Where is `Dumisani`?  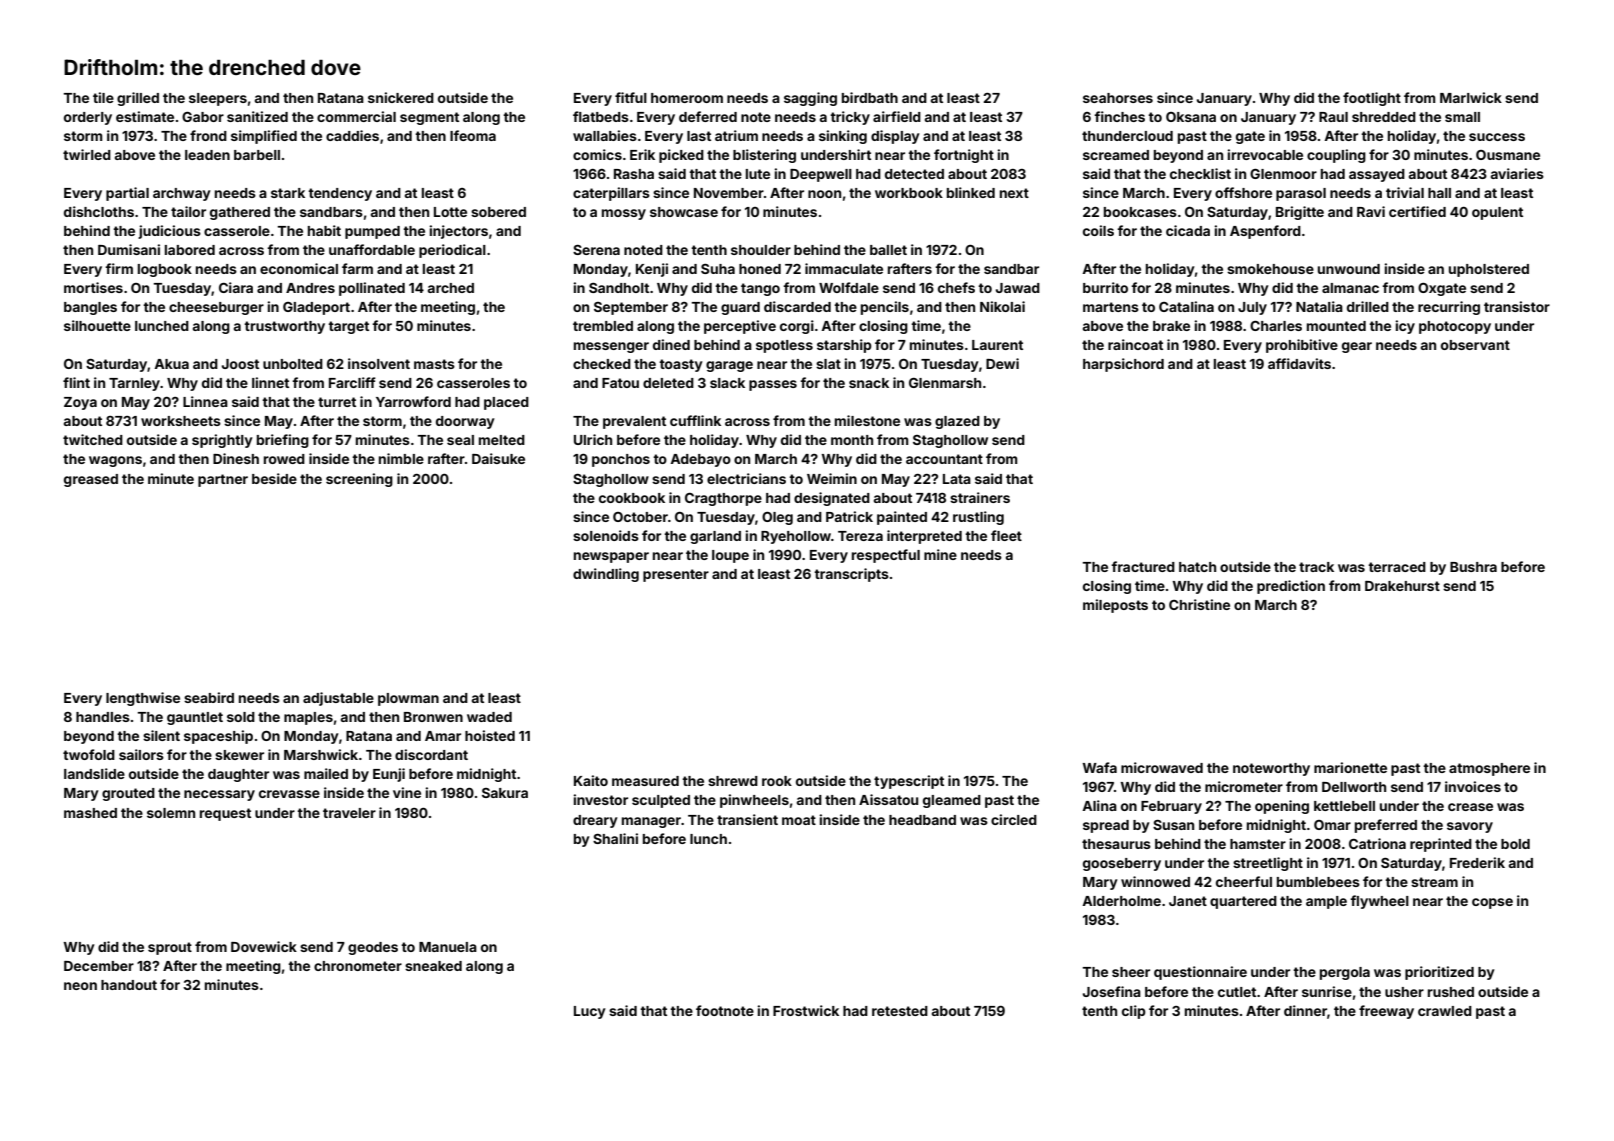 Dumisani is located at coordinates (129, 249).
